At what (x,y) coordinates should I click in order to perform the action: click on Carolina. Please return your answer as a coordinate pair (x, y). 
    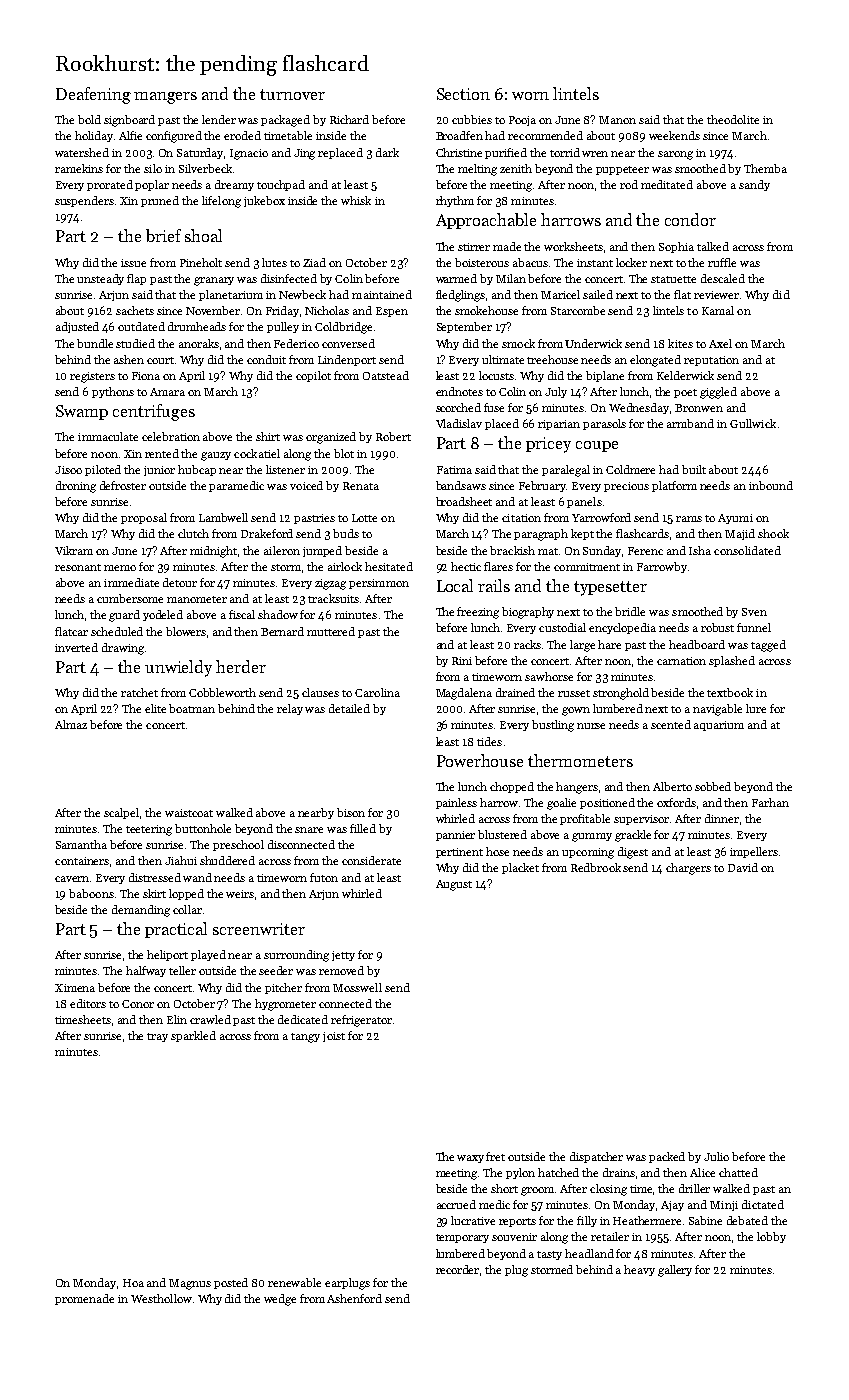
    Looking at the image, I should click on (377, 692).
